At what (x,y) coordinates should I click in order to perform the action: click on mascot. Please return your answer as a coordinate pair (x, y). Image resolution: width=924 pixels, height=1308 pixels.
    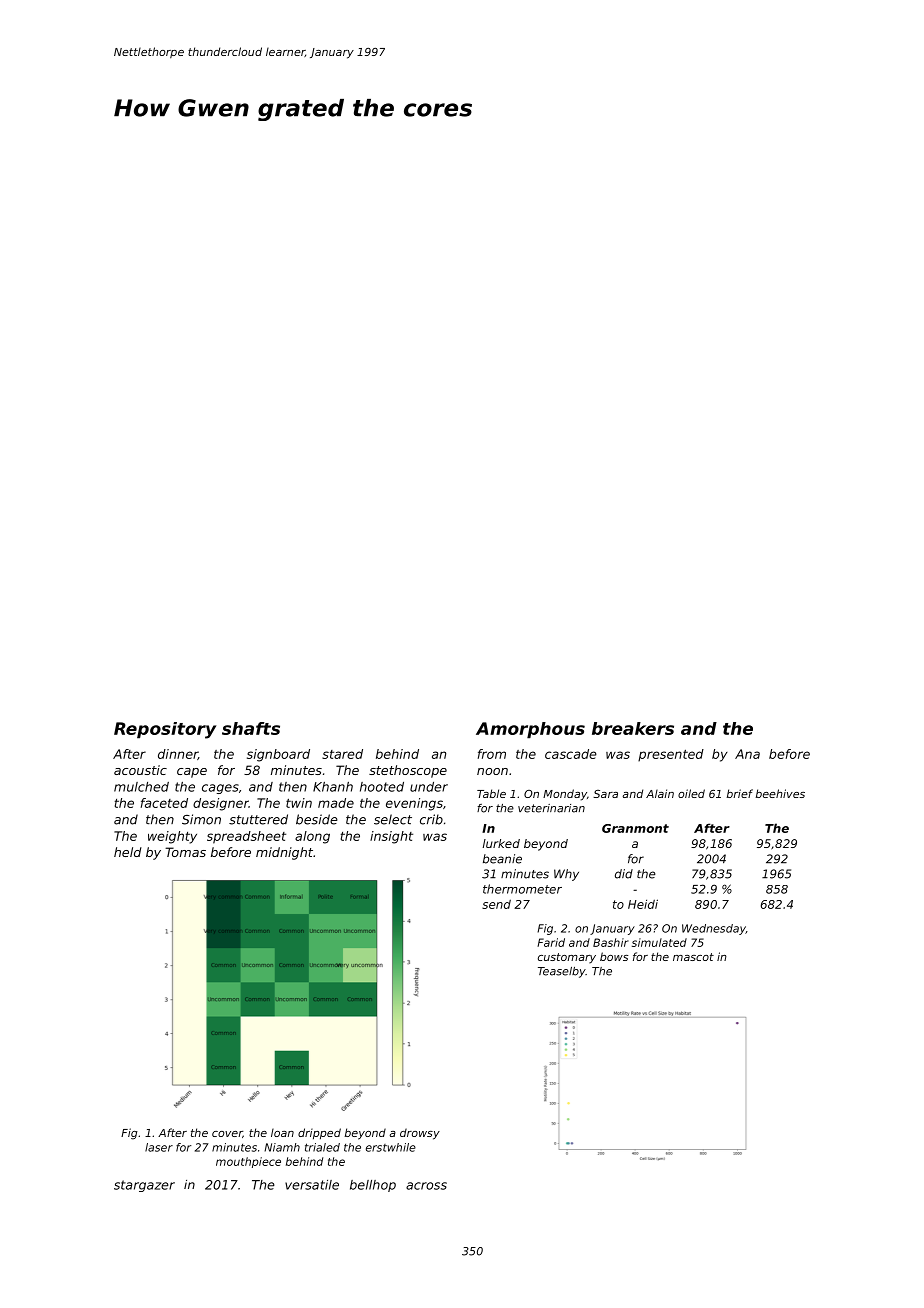
    Looking at the image, I should click on (693, 957).
